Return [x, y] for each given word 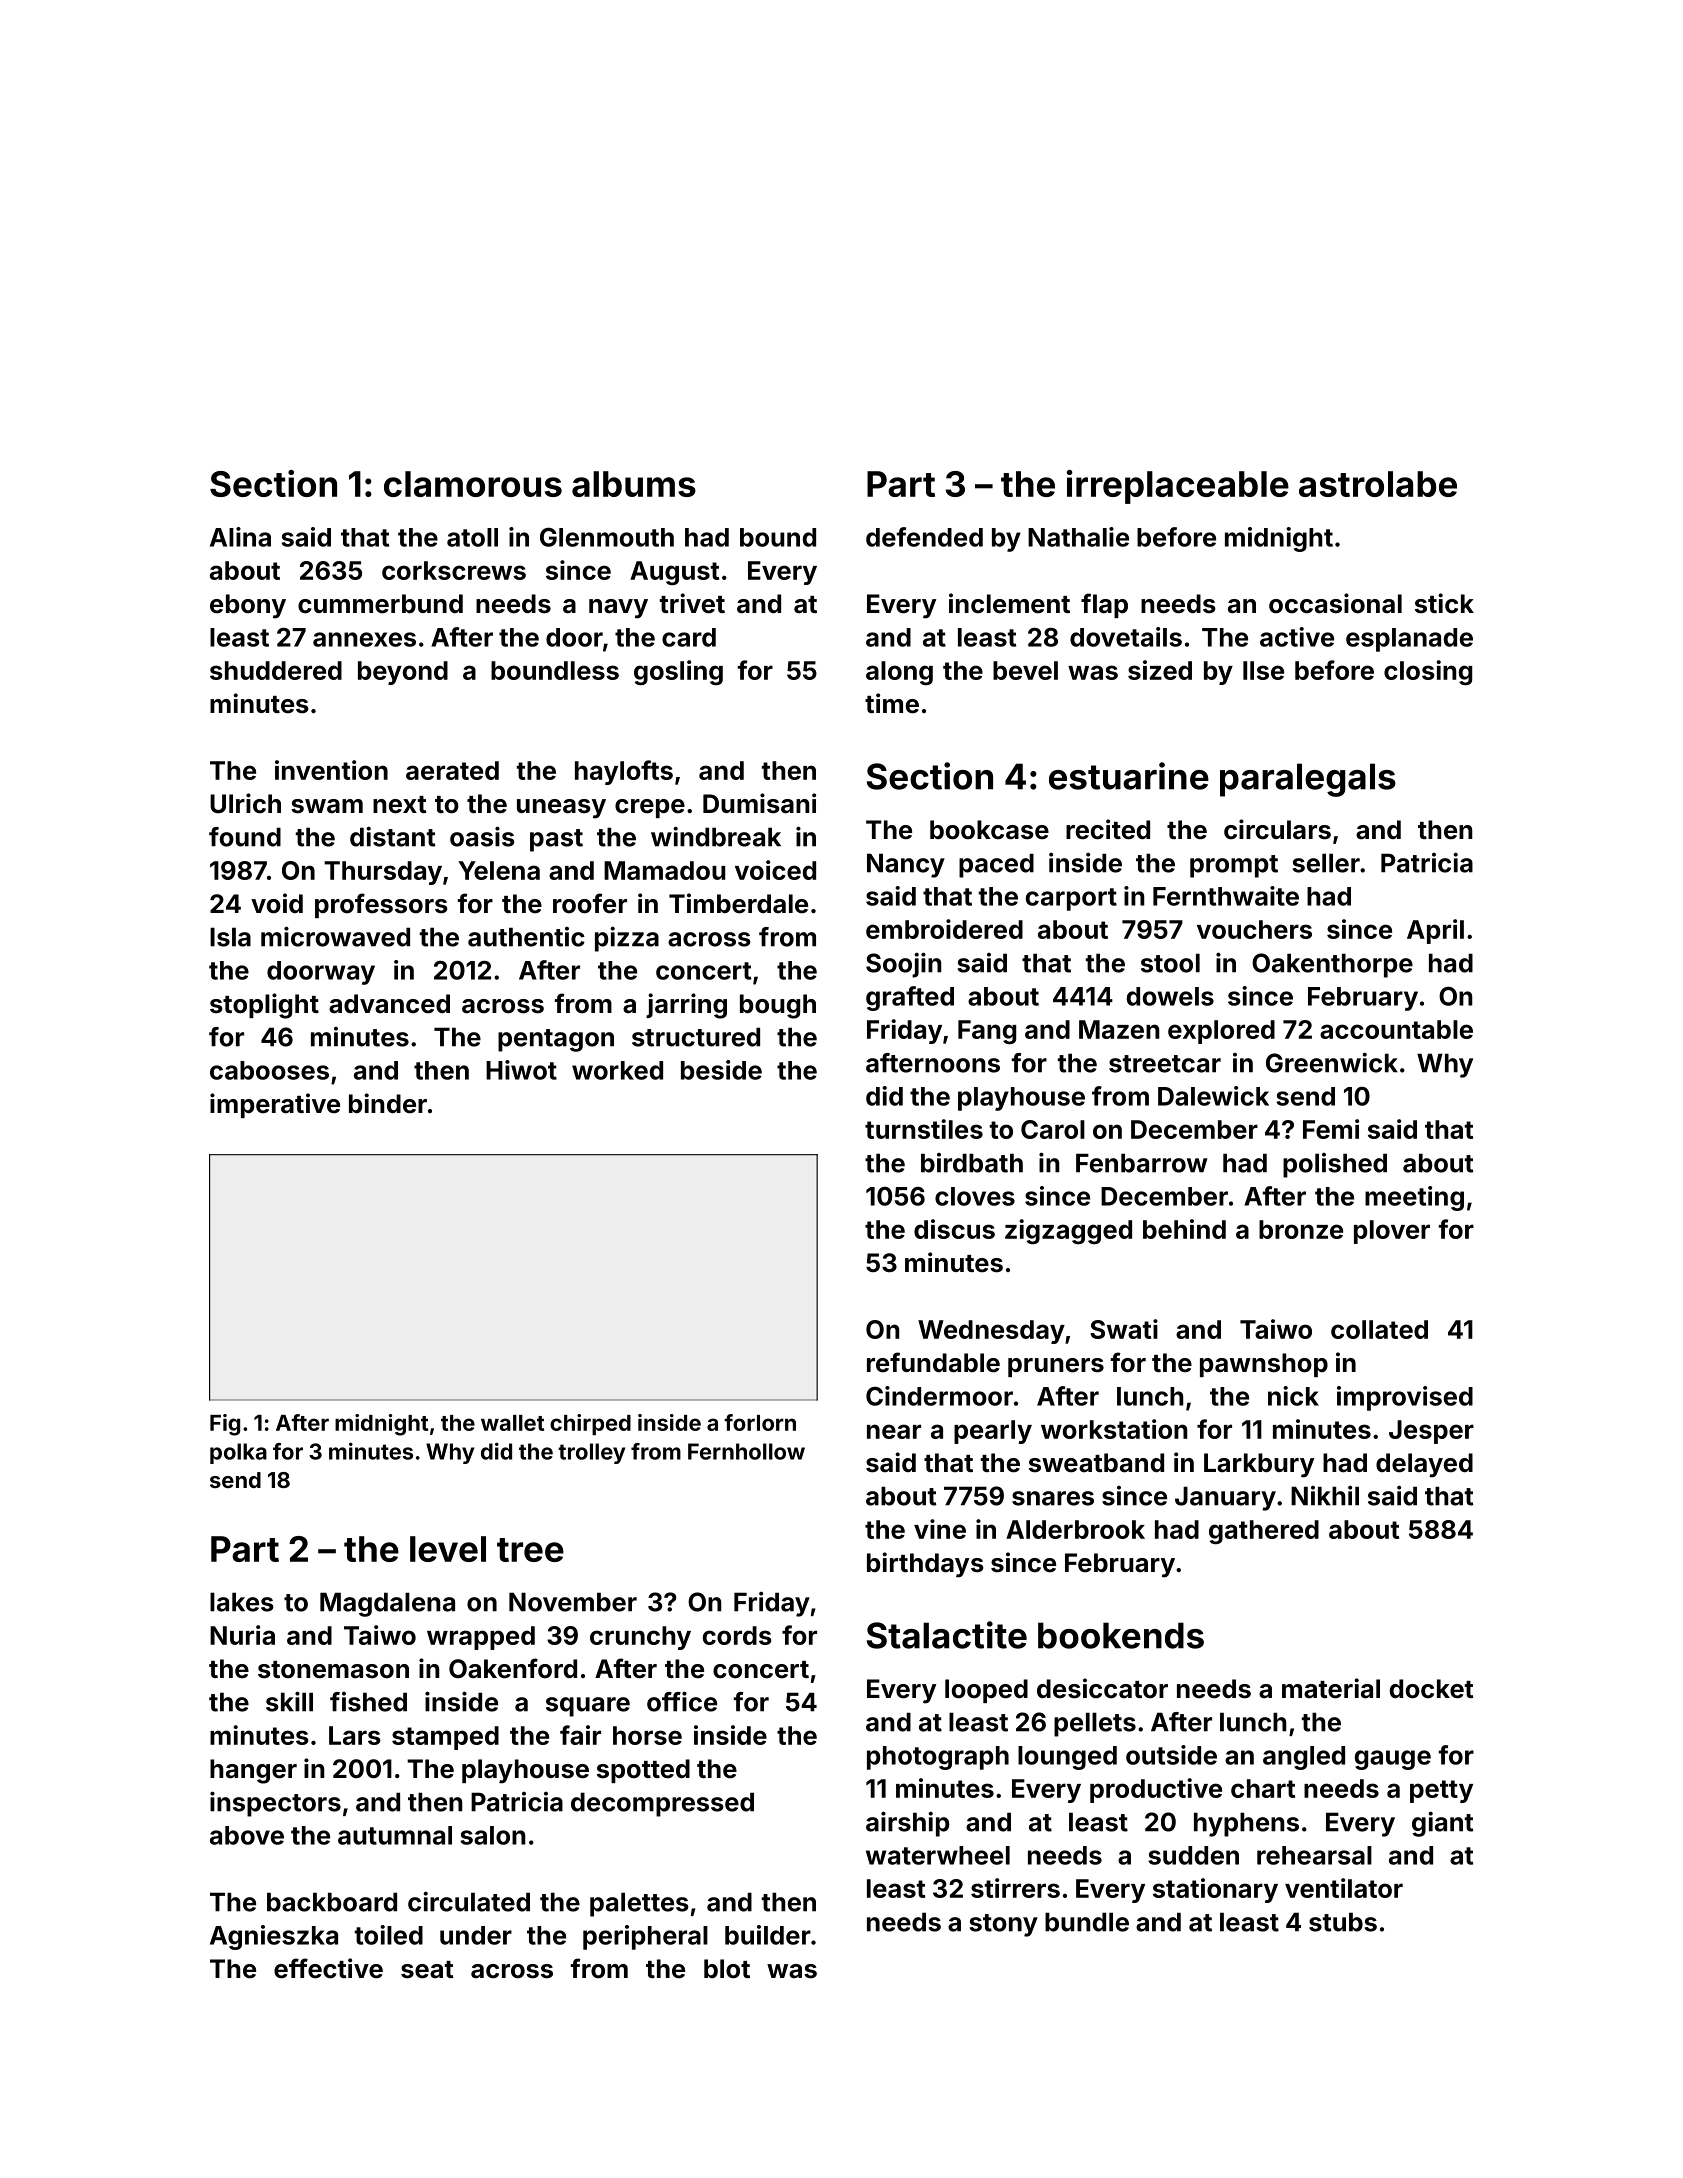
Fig [225, 1425]
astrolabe [1378, 484]
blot [727, 1969]
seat [427, 1970]
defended [924, 537]
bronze [1301, 1229]
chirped [590, 1424]
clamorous [473, 484]
